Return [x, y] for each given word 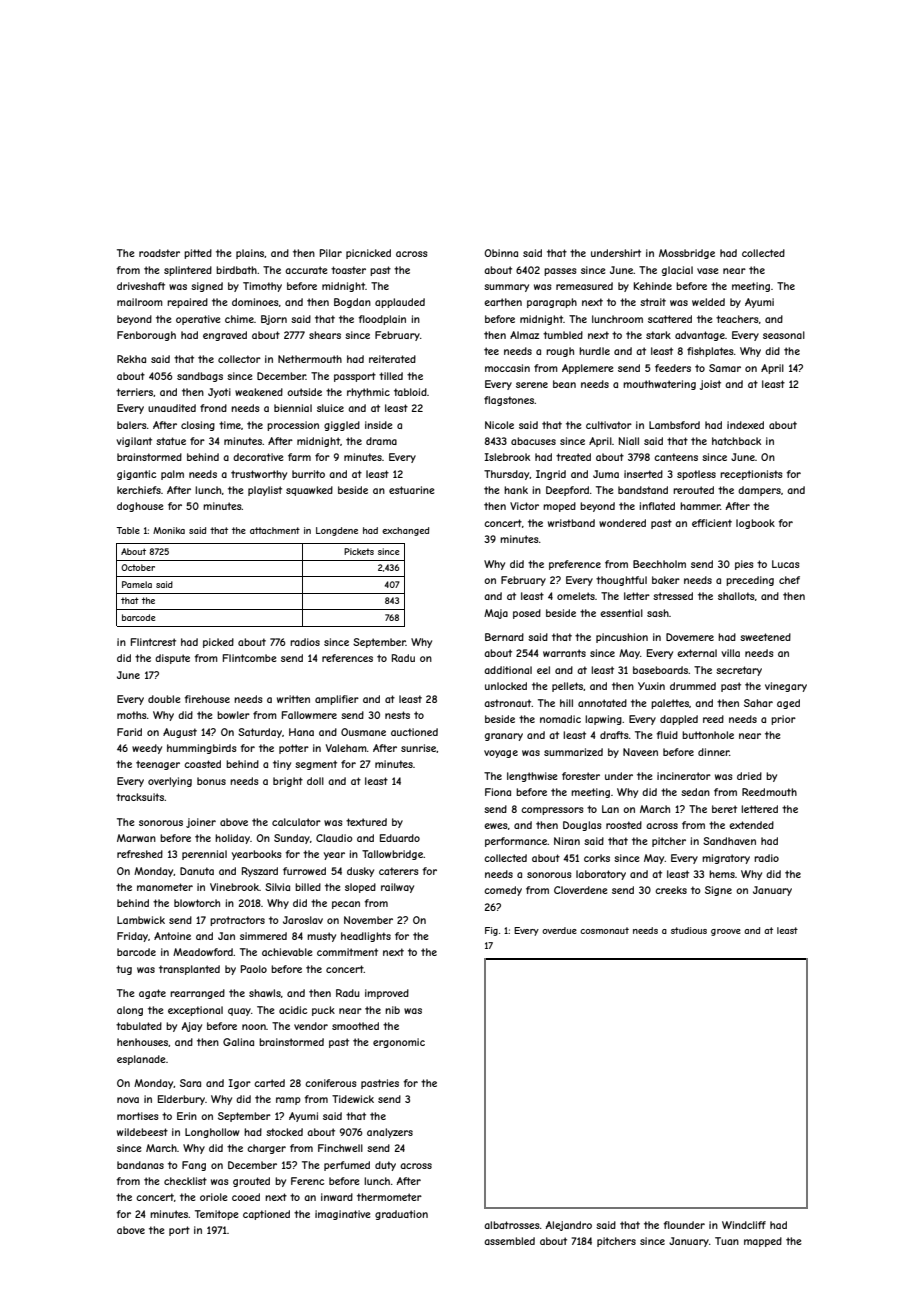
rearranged [197, 994]
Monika [169, 530]
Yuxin [651, 686]
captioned [266, 1215]
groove [726, 932]
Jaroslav [303, 920]
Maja [496, 614]
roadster [159, 253]
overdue [559, 930]
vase [707, 271]
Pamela [137, 584]
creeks [671, 890]
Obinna [501, 253]
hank [516, 490]
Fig [491, 931]
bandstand [643, 490]
